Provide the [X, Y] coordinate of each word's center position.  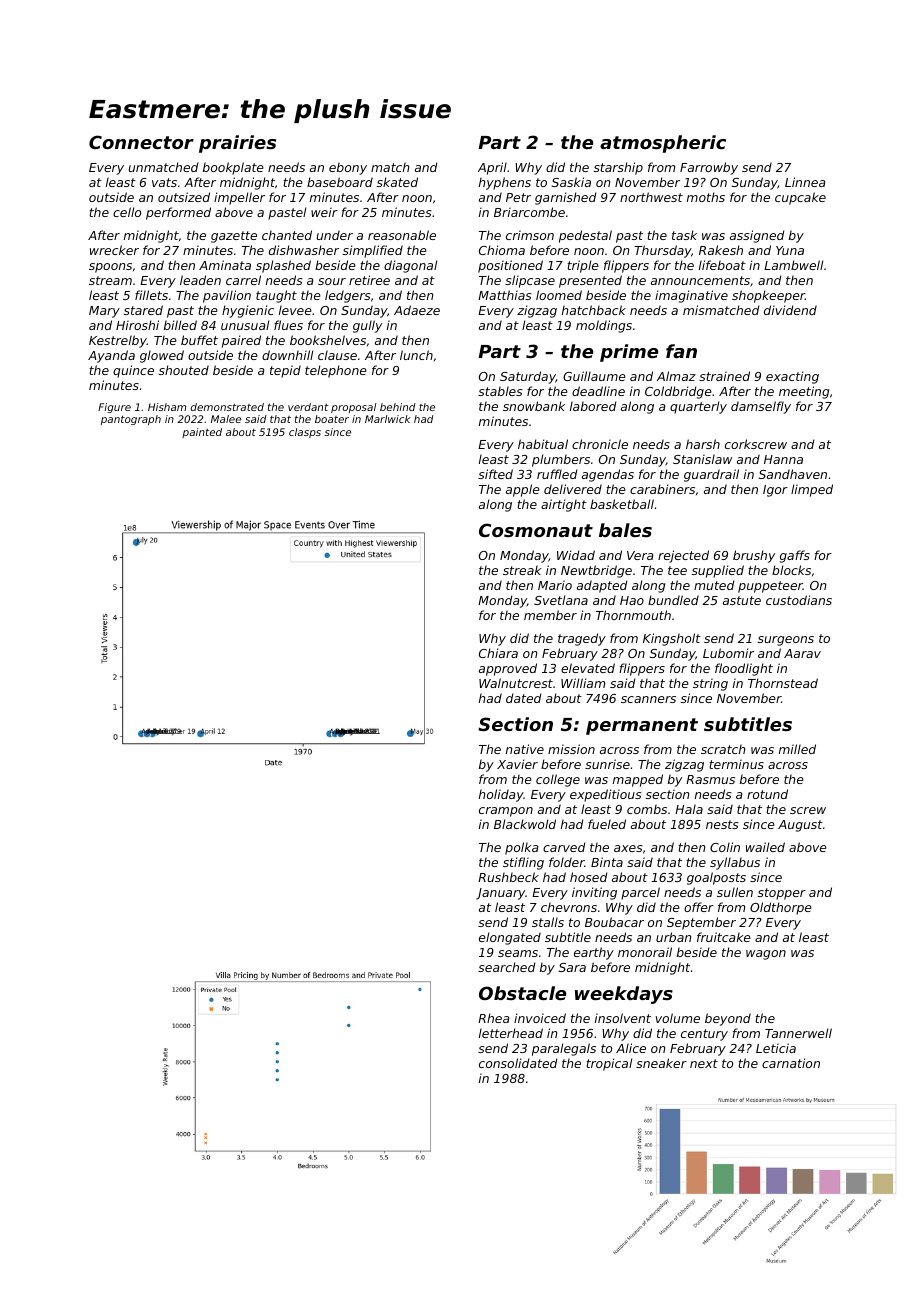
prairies [237, 144]
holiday [501, 795]
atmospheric [663, 144]
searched [507, 967]
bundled [673, 600]
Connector [141, 142]
